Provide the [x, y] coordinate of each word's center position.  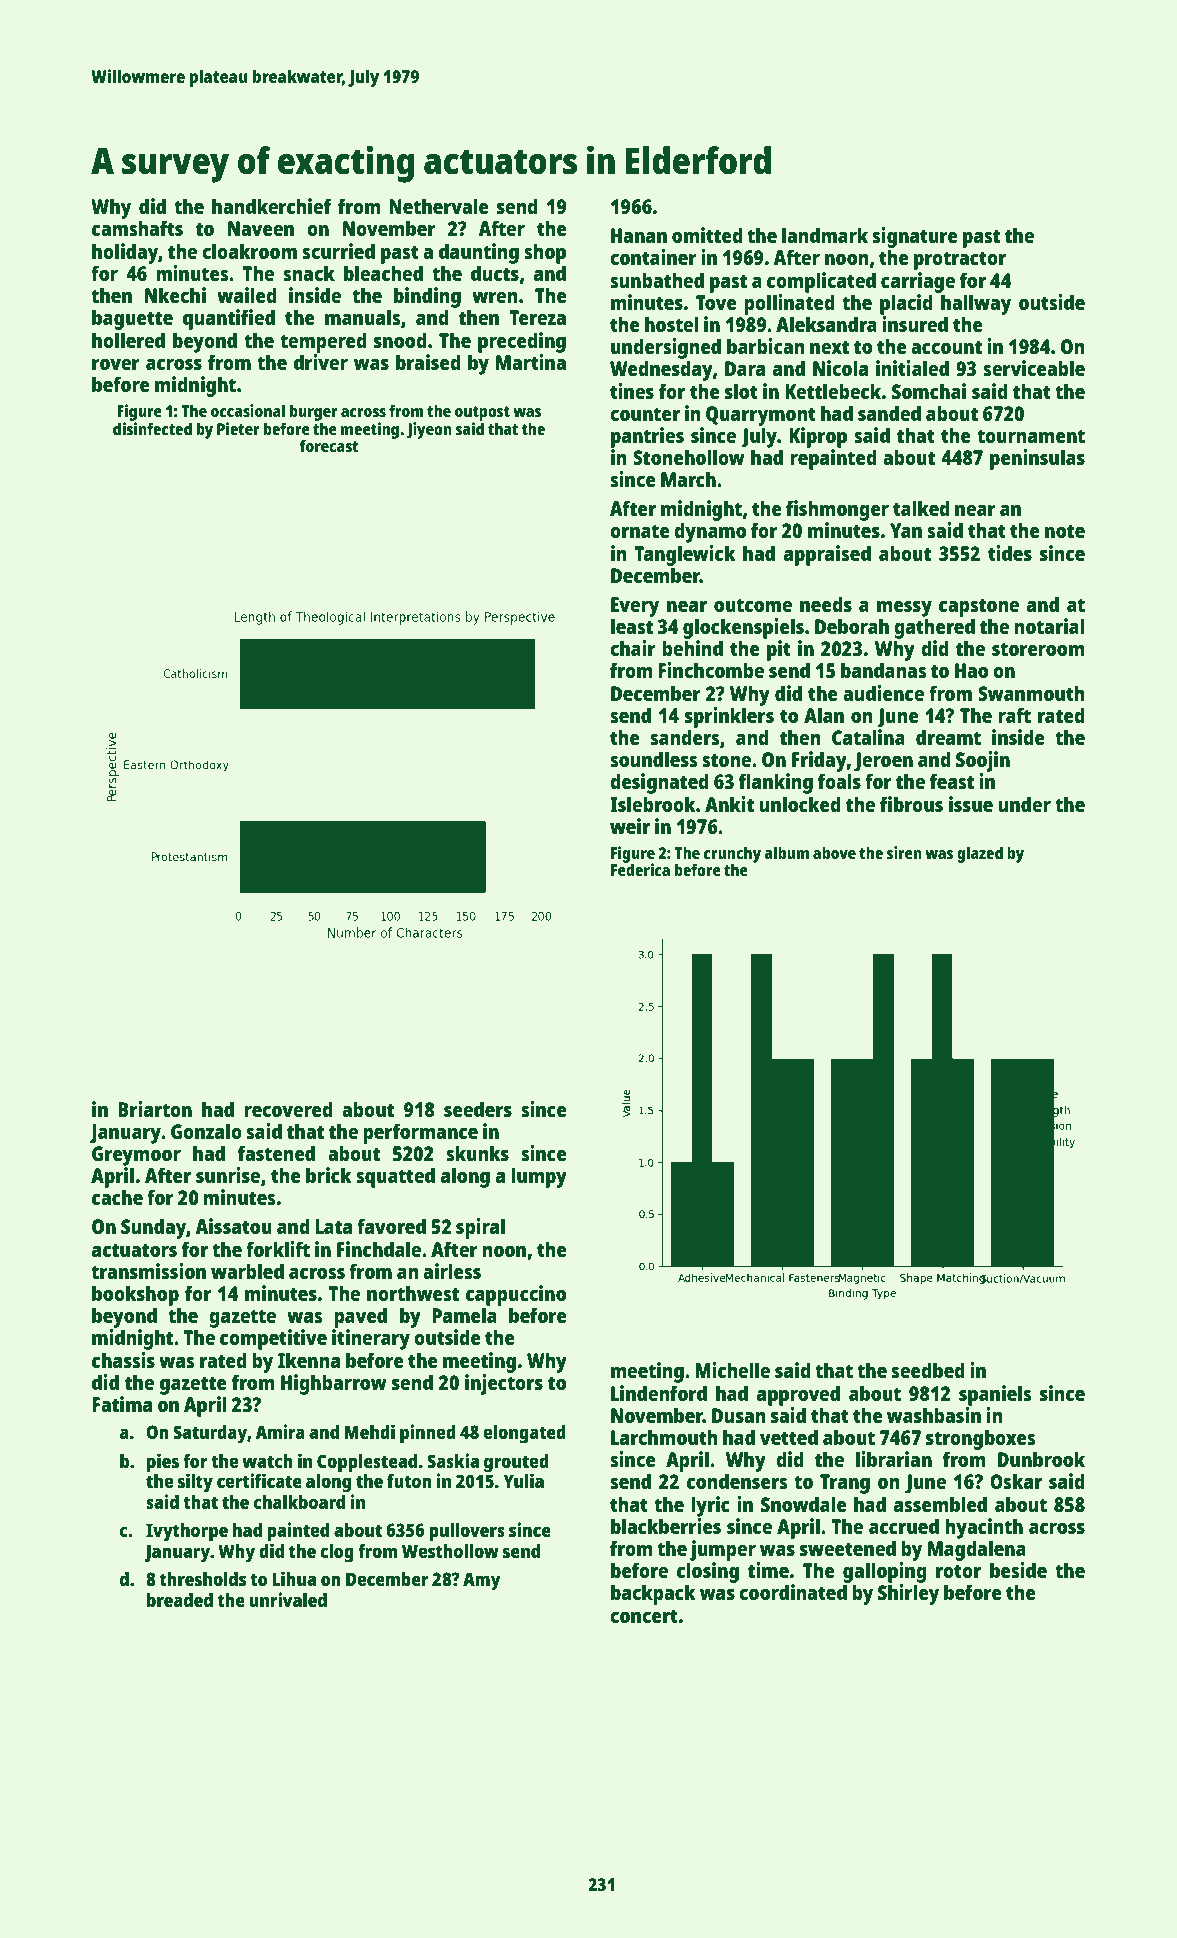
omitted [707, 235]
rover [116, 364]
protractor [960, 260]
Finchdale [379, 1249]
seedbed [928, 1370]
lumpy [539, 1177]
